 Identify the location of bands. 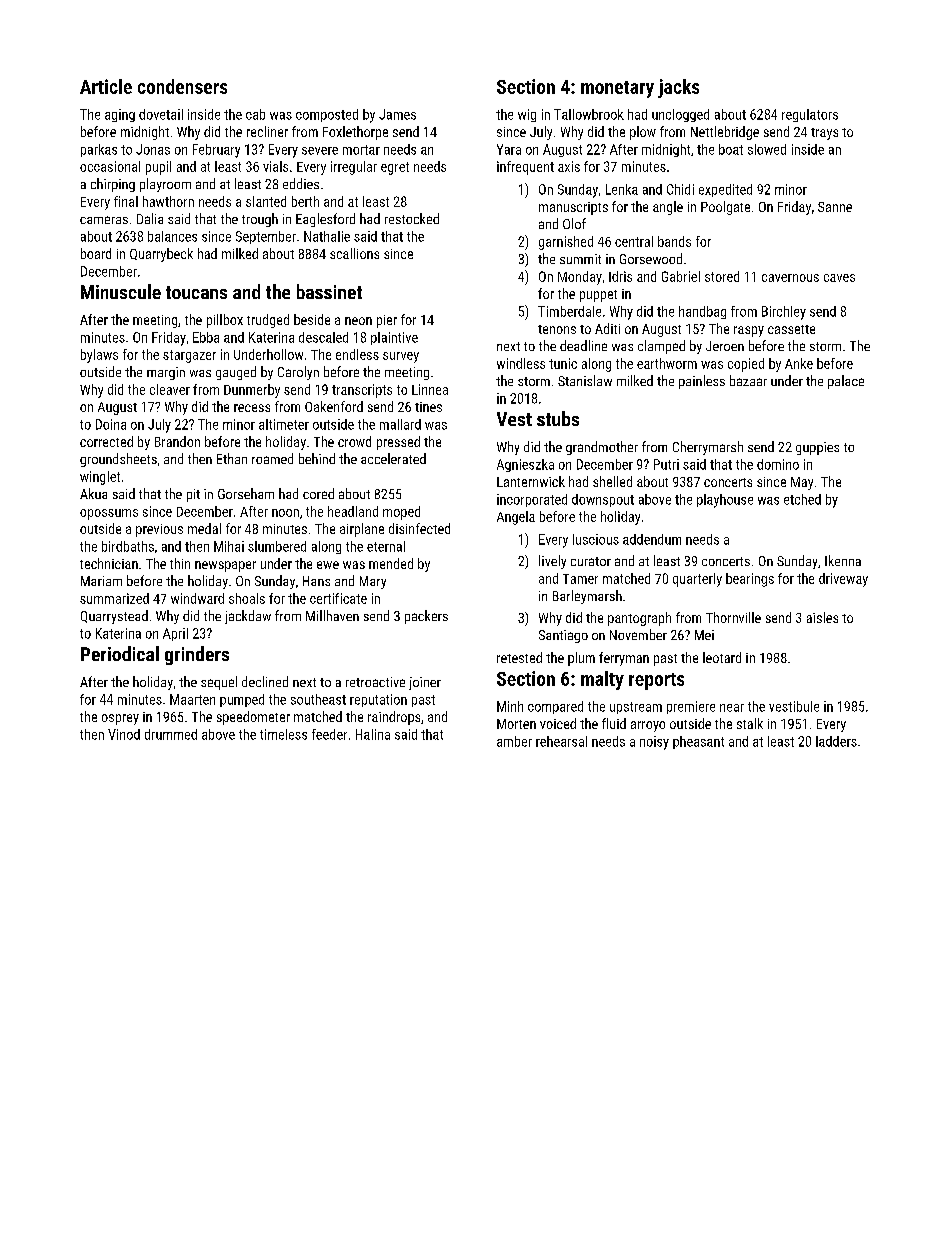
(674, 241).
